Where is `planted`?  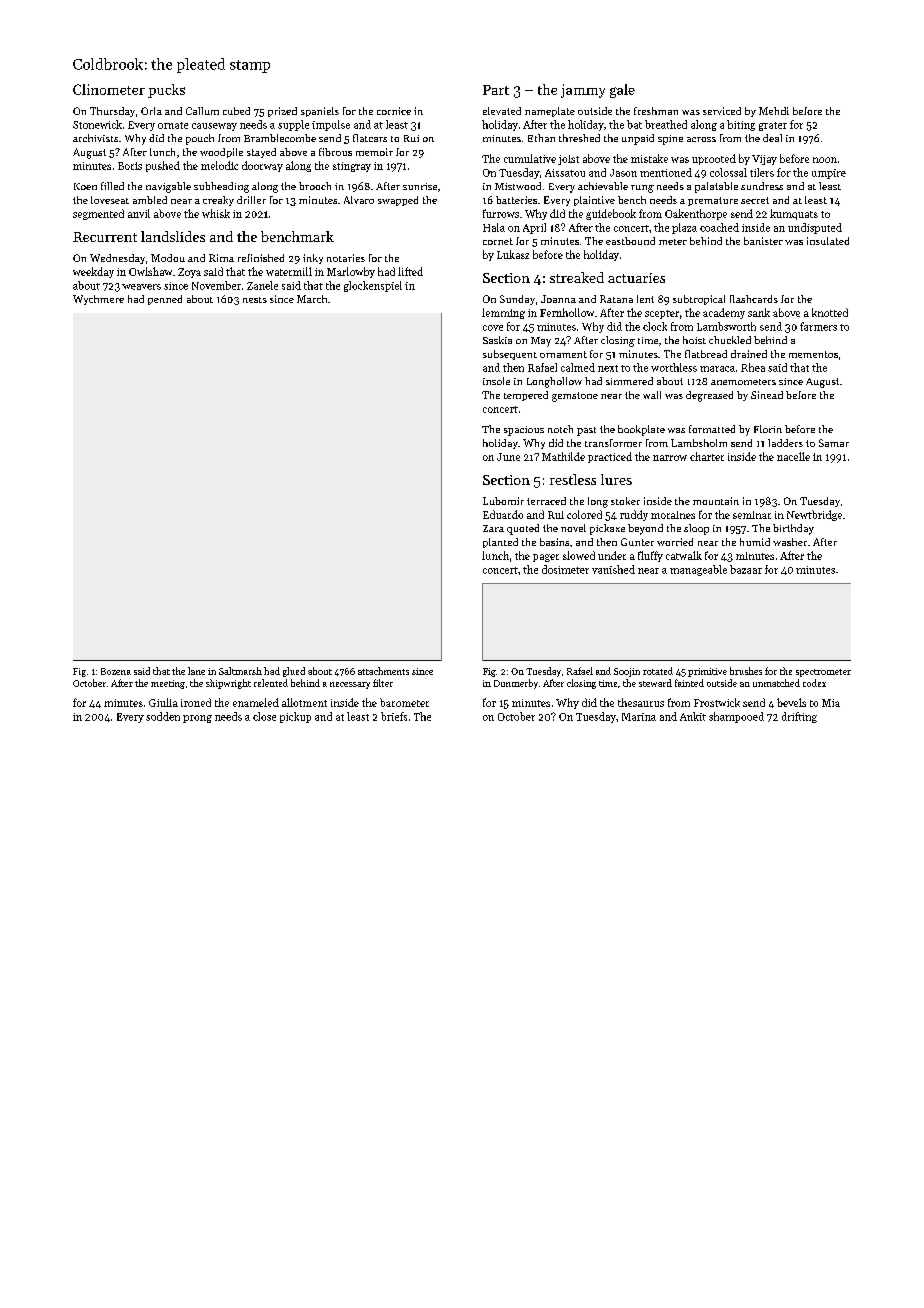
planted is located at coordinates (500, 543).
